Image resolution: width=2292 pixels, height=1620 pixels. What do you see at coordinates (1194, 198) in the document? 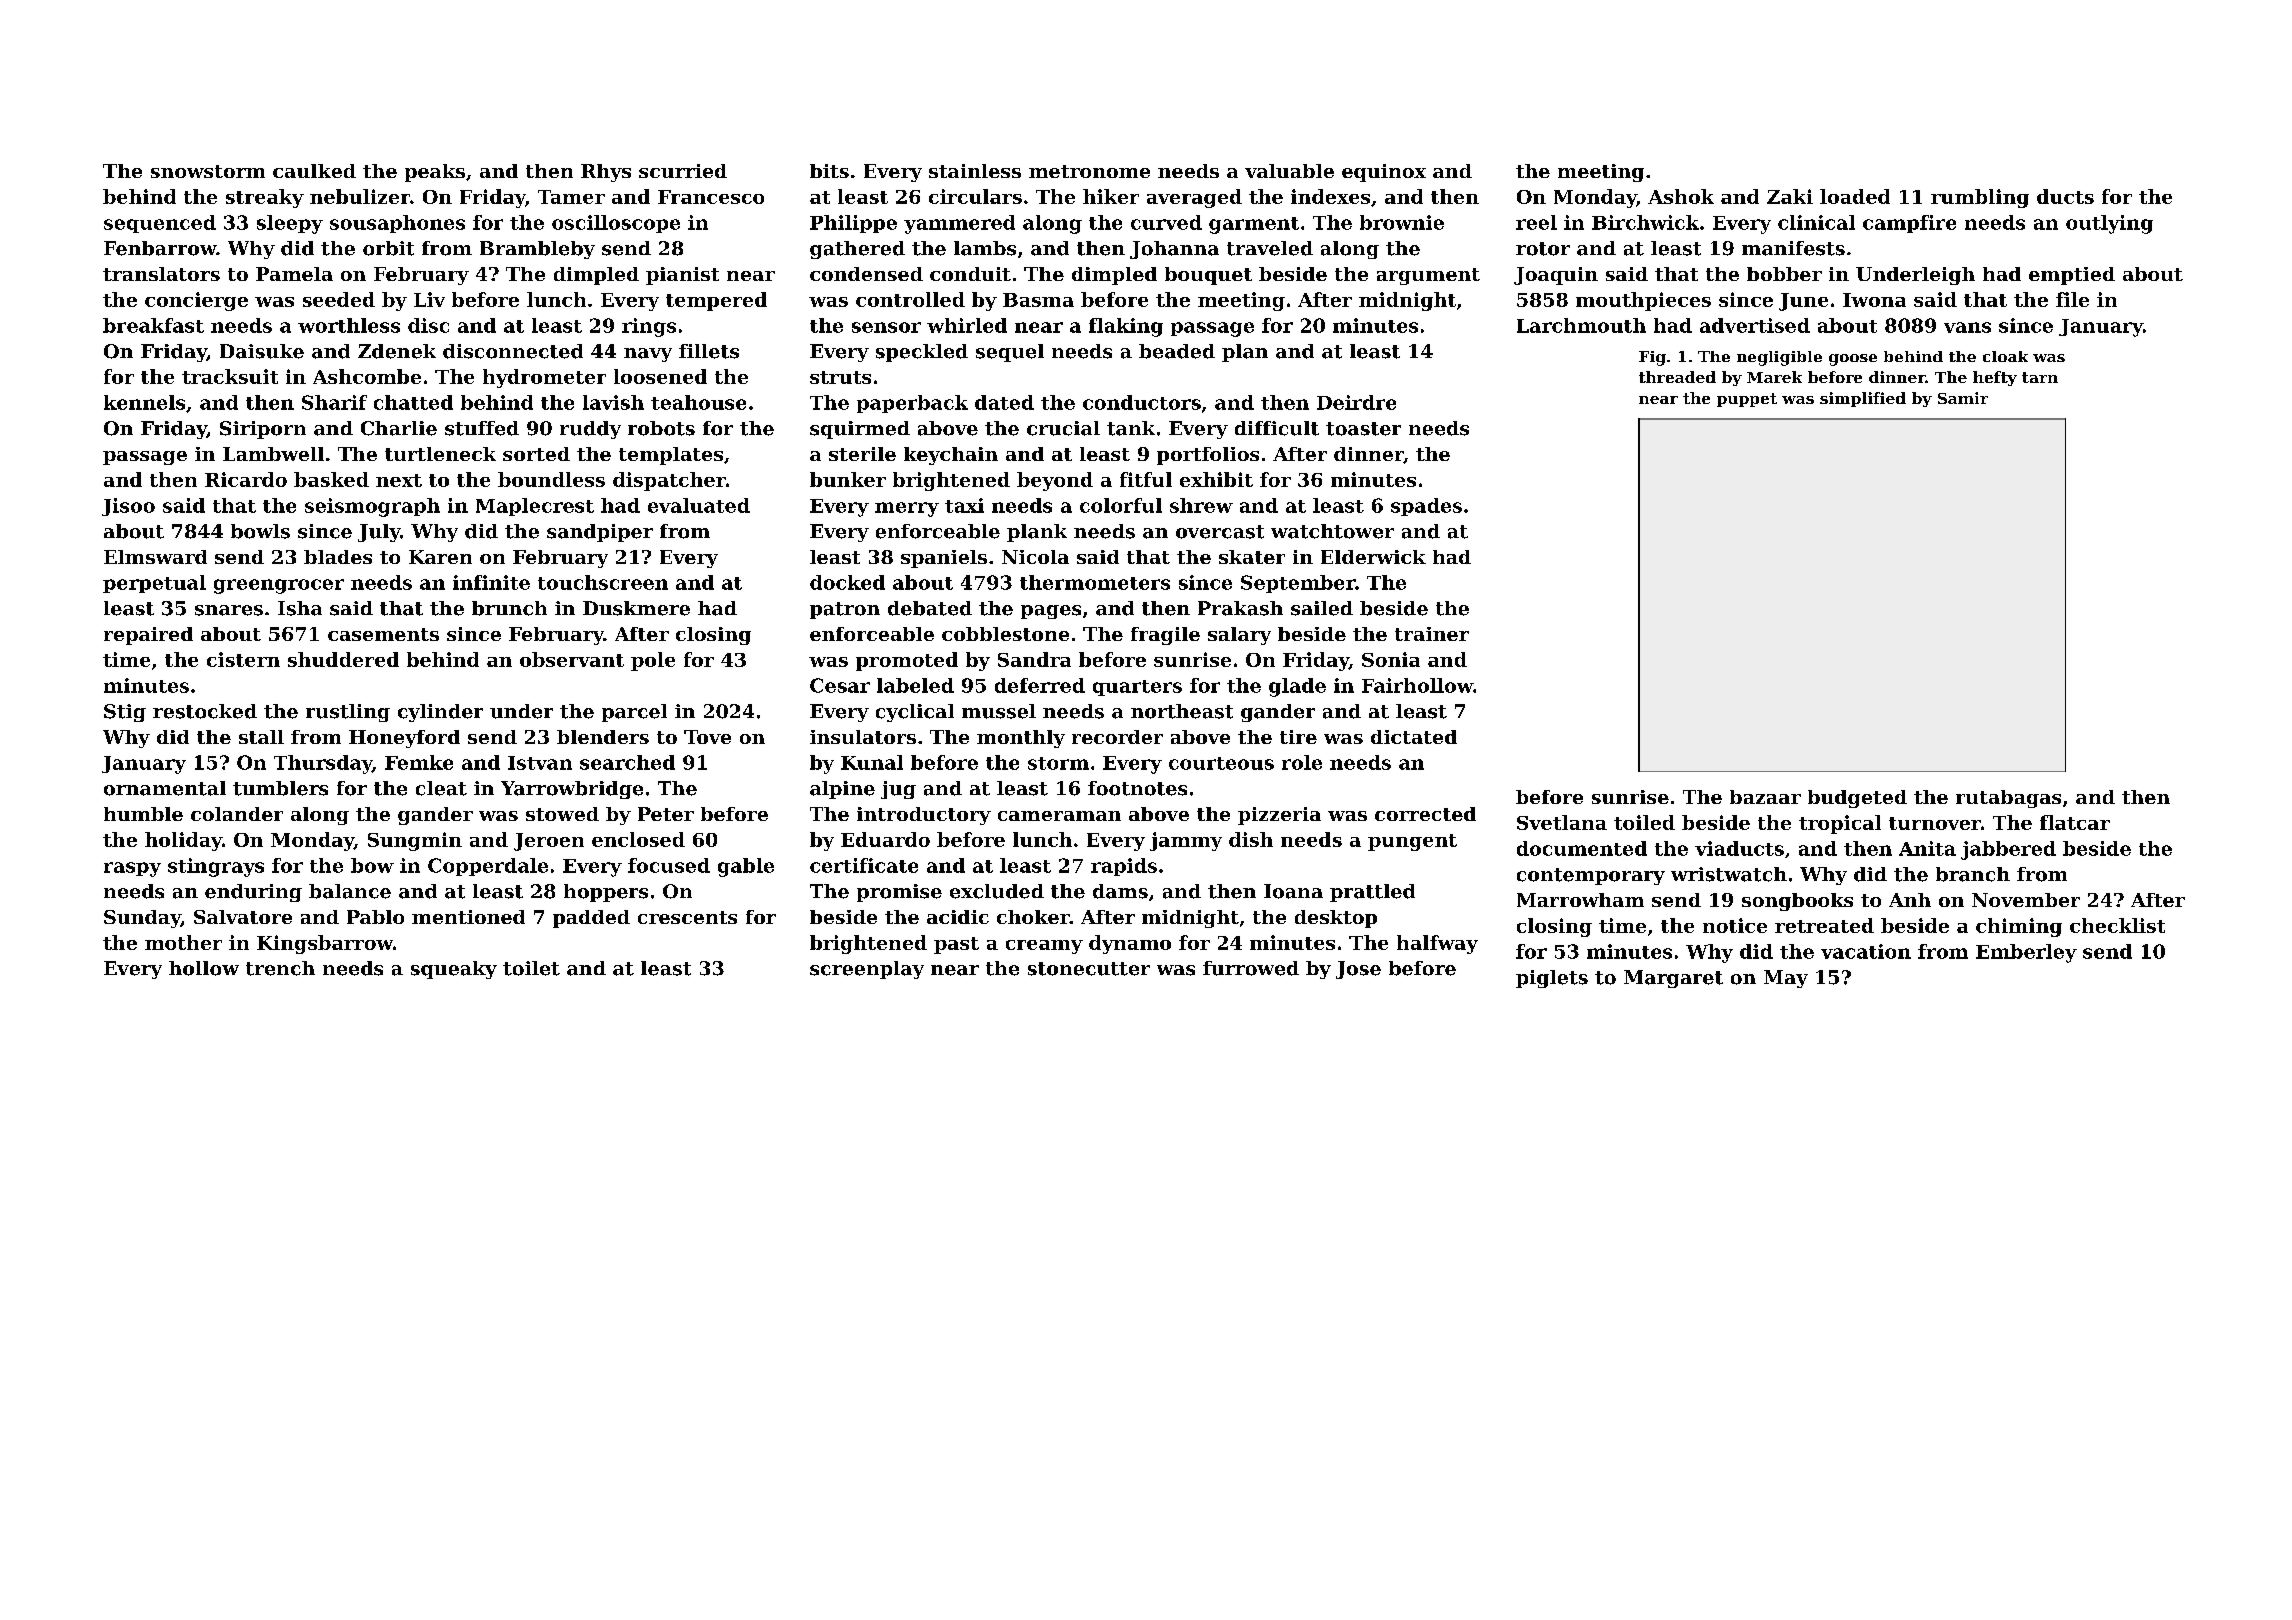
I see `averaged` at bounding box center [1194, 198].
